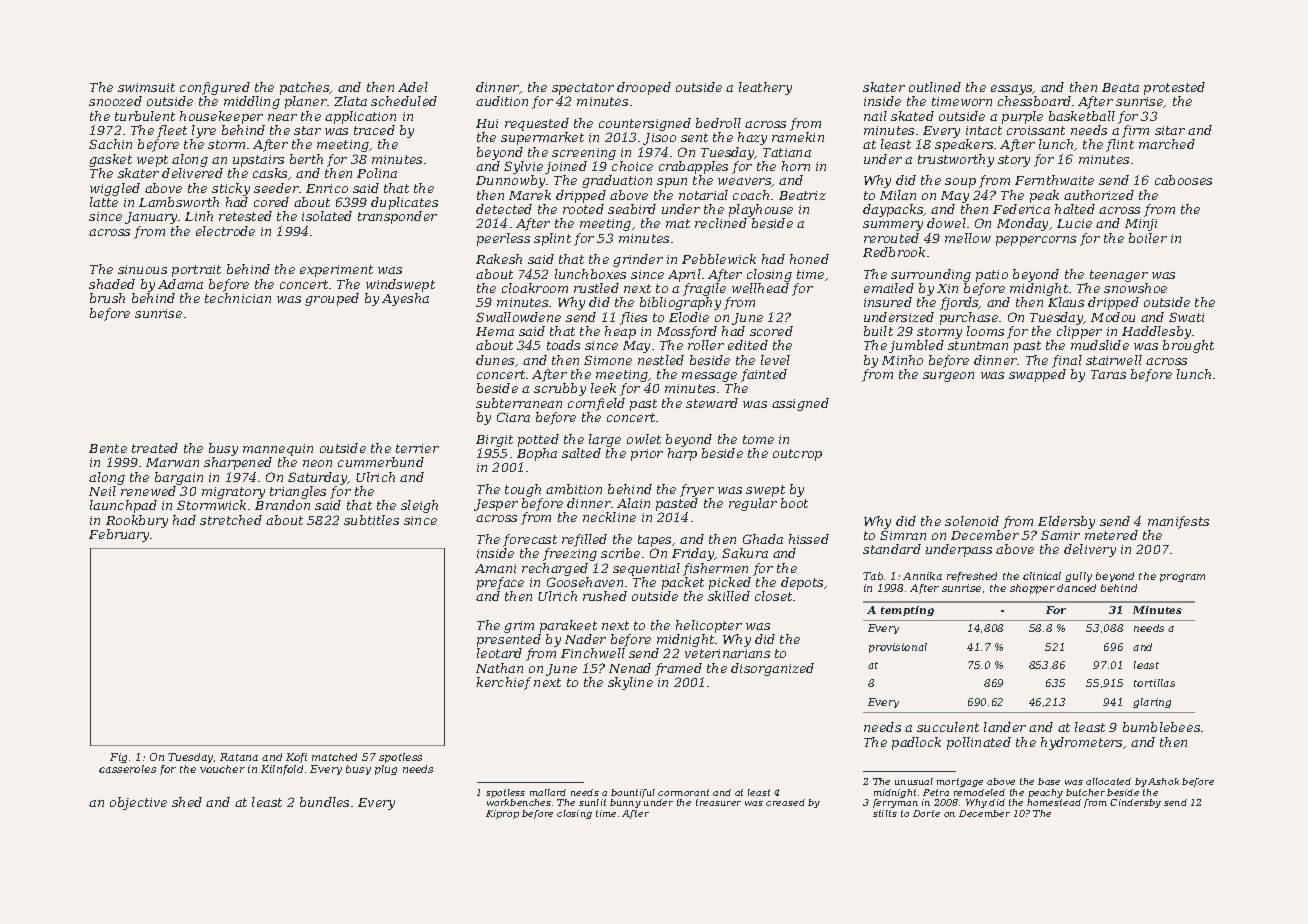 Image resolution: width=1308 pixels, height=924 pixels. I want to click on objective, so click(138, 803).
